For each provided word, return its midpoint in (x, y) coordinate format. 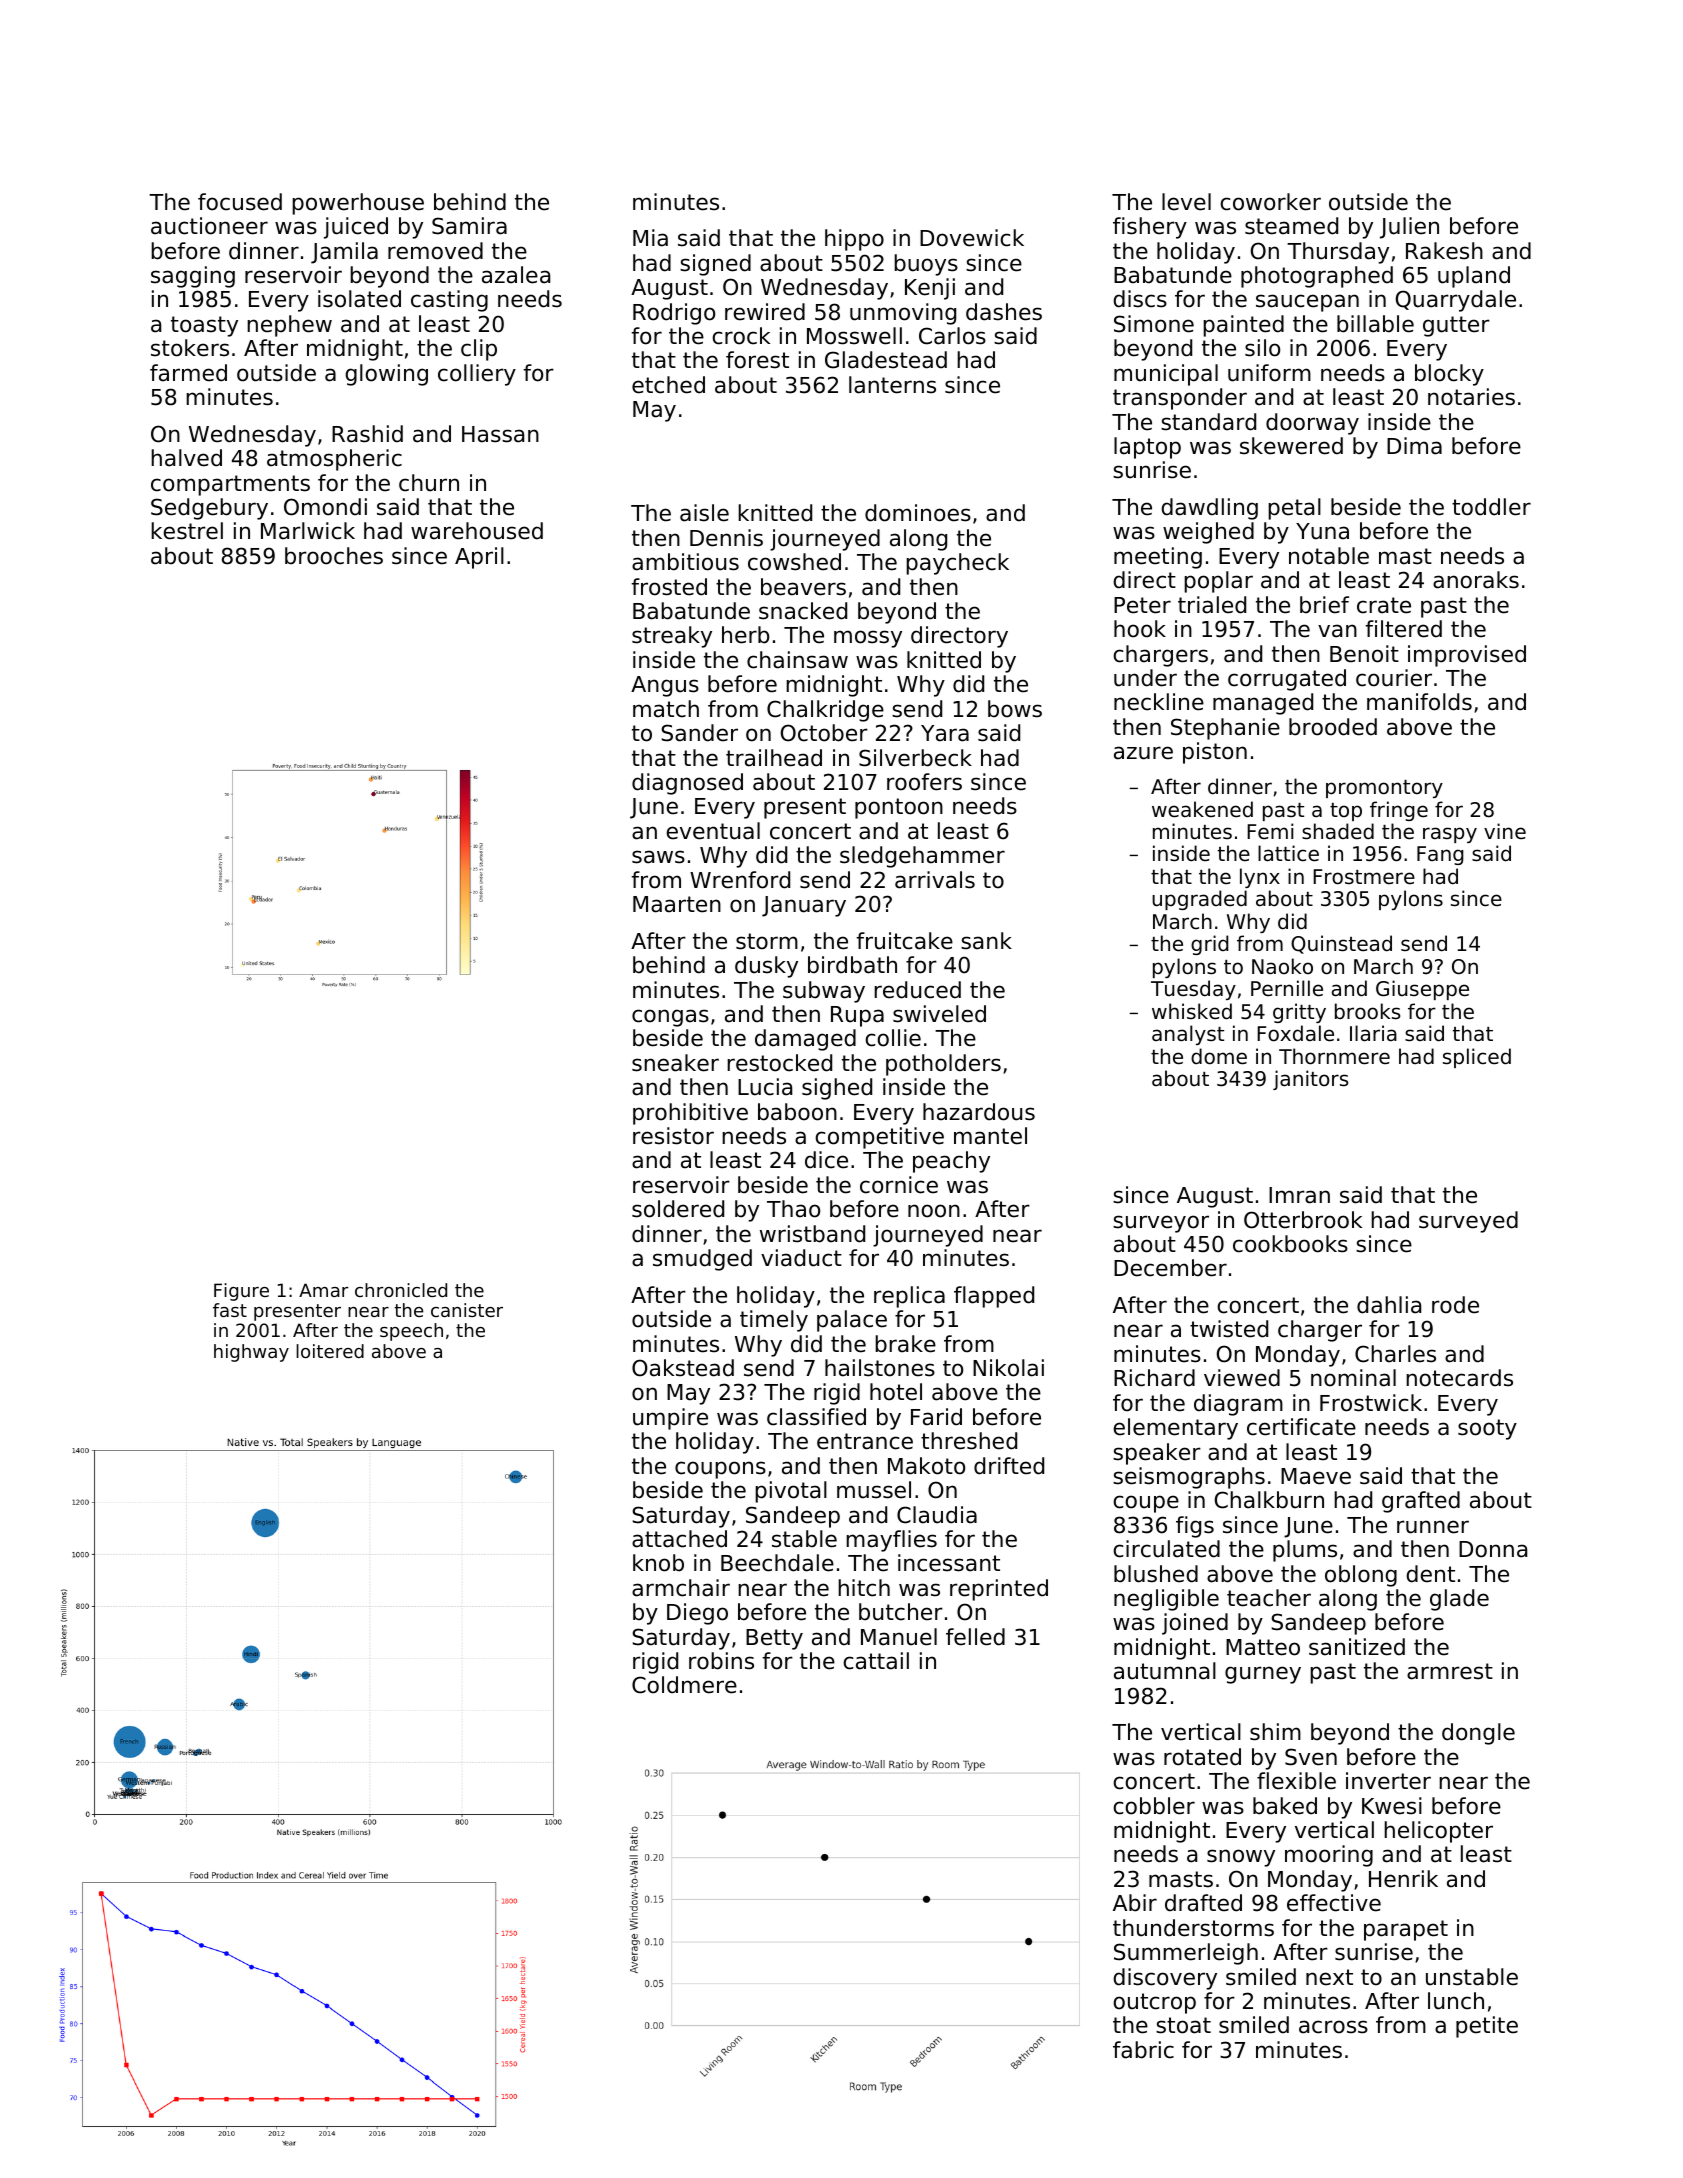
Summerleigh (1186, 1954)
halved (186, 458)
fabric (1143, 2050)
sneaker (675, 1063)
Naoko (1282, 966)
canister (467, 1310)
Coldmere (684, 1685)
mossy (868, 639)
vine (1505, 831)
